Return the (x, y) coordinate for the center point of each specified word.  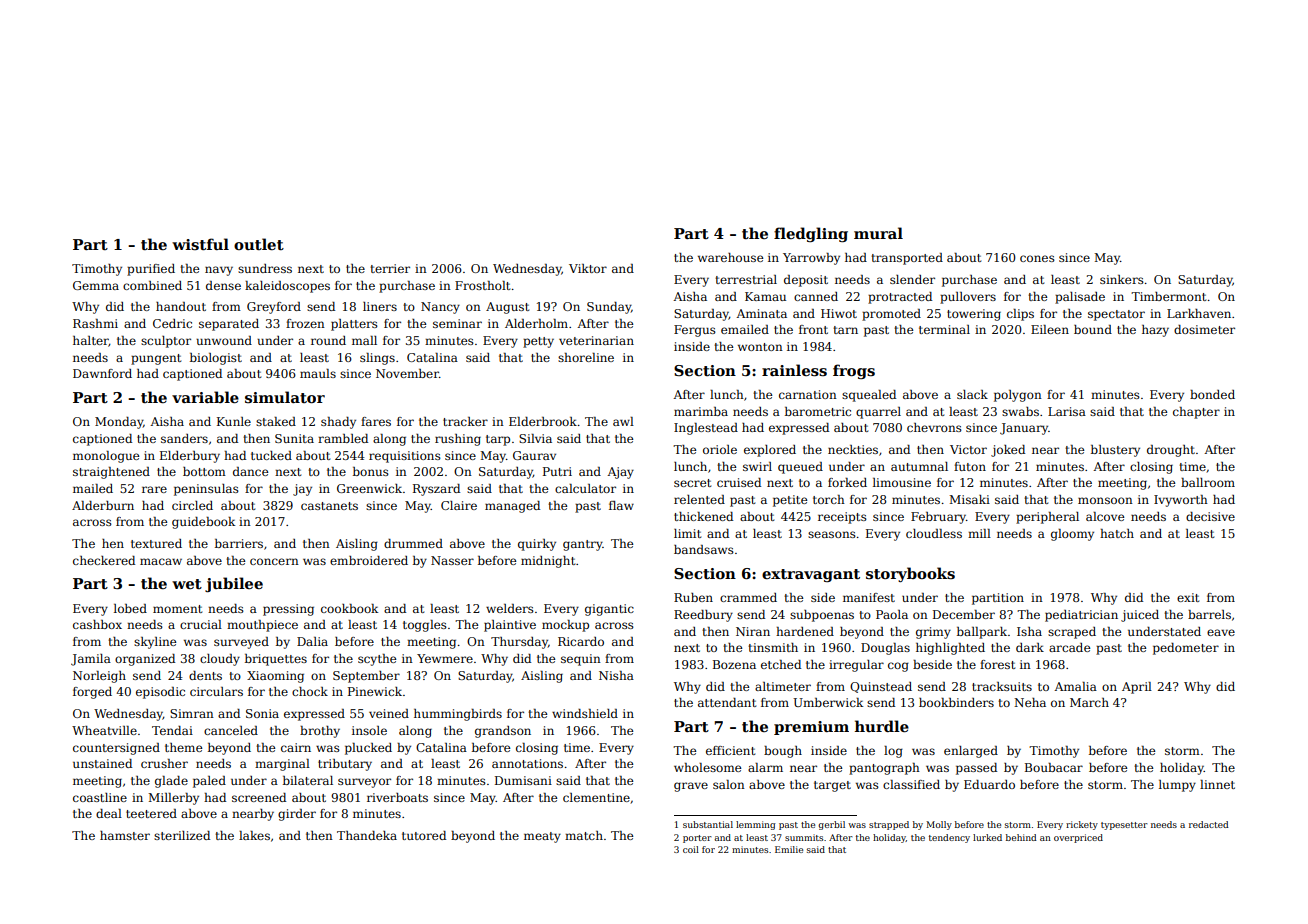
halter (91, 341)
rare (154, 489)
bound (1093, 329)
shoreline (586, 357)
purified (151, 270)
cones (1037, 258)
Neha (1030, 702)
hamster (125, 835)
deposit (806, 281)
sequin (581, 660)
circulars (216, 691)
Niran (753, 631)
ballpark (982, 633)
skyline (155, 643)
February (938, 518)
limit (687, 533)
